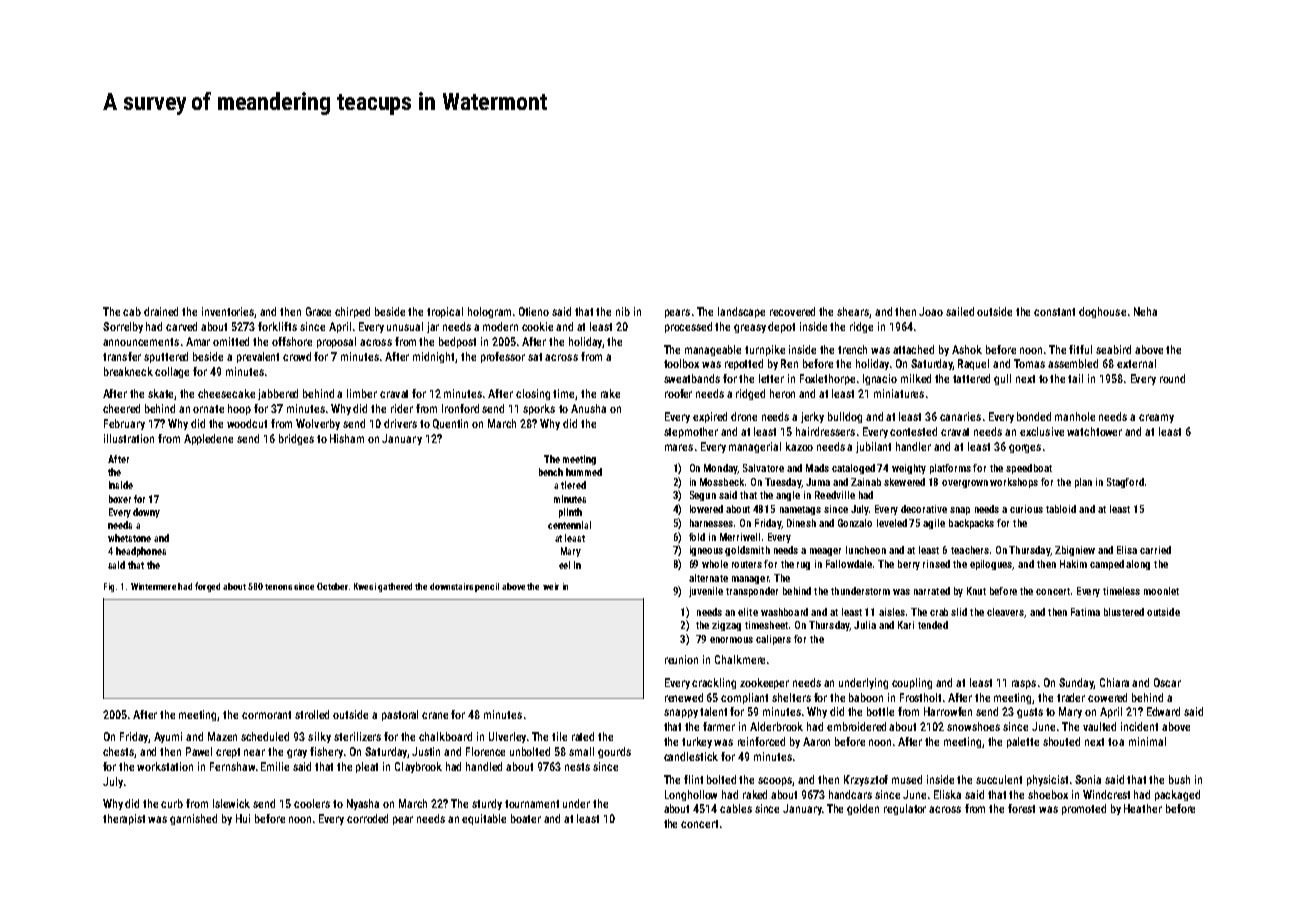 The width and height of the screenshot is (1308, 924). I want to click on Neha, so click(1145, 311).
